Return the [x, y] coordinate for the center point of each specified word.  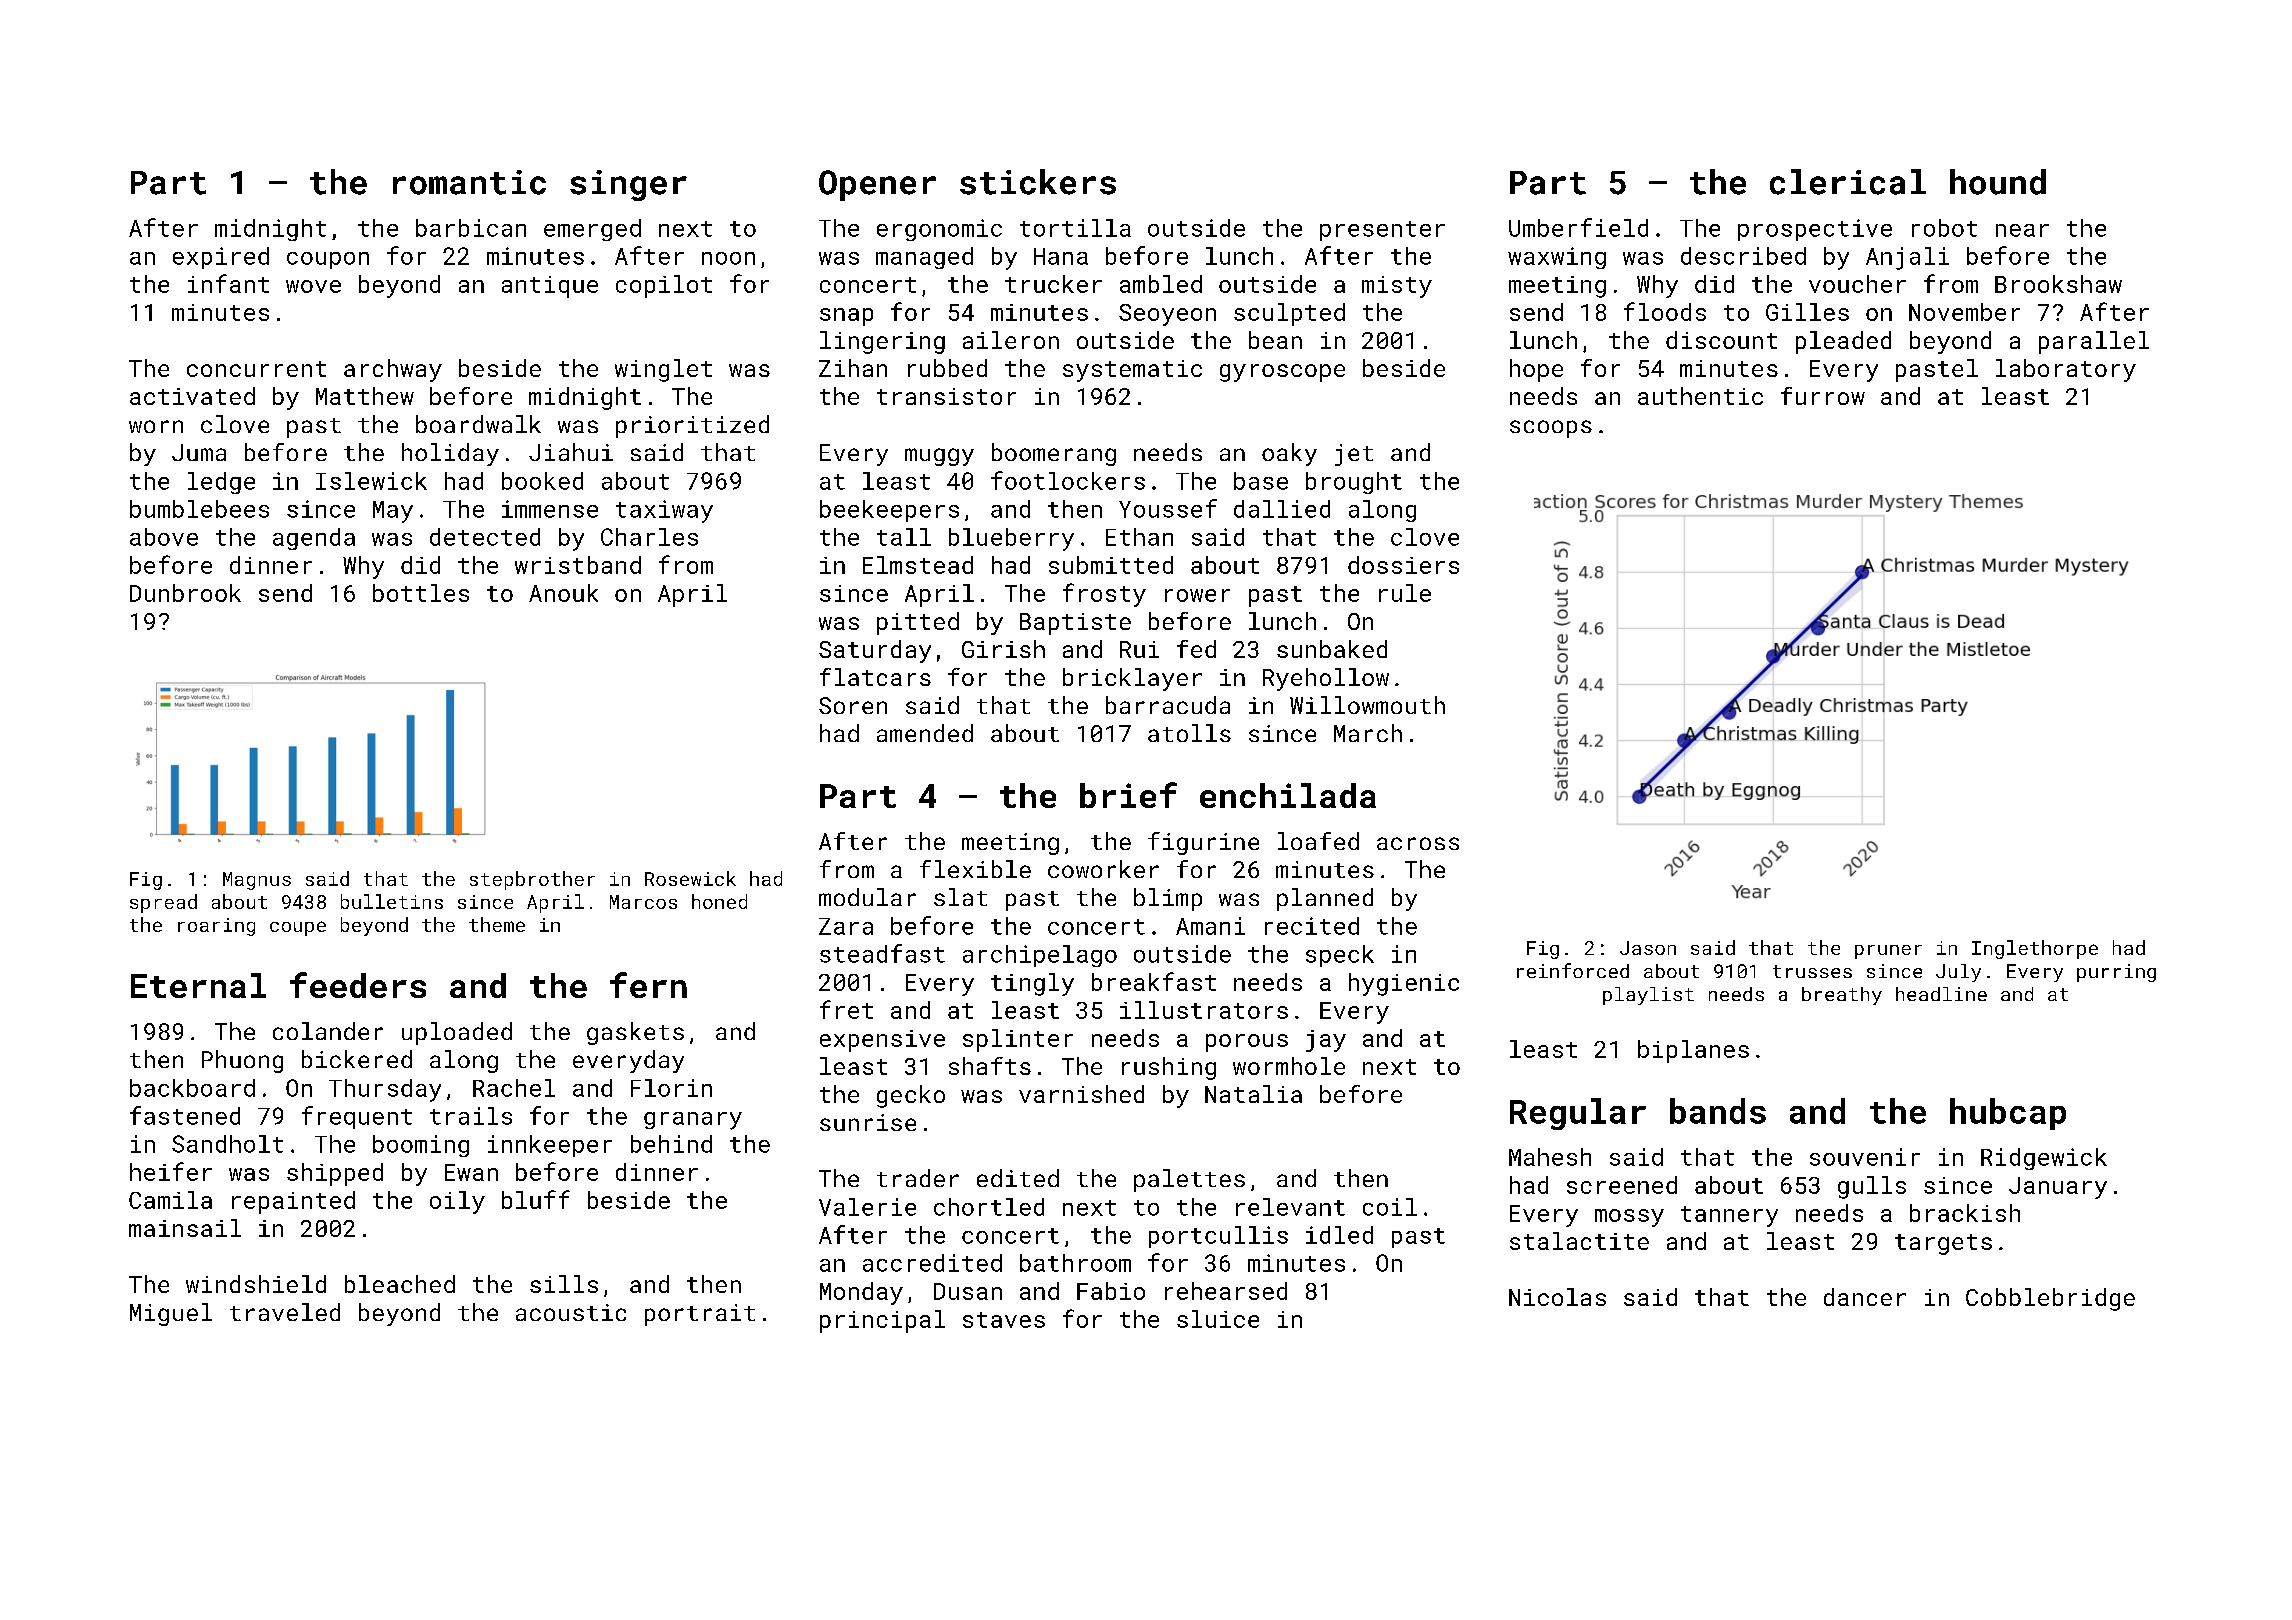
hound [1998, 182]
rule [1405, 593]
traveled [285, 1312]
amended [925, 733]
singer [628, 185]
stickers [1038, 182]
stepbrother [532, 880]
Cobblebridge [2050, 1299]
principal [882, 1321]
